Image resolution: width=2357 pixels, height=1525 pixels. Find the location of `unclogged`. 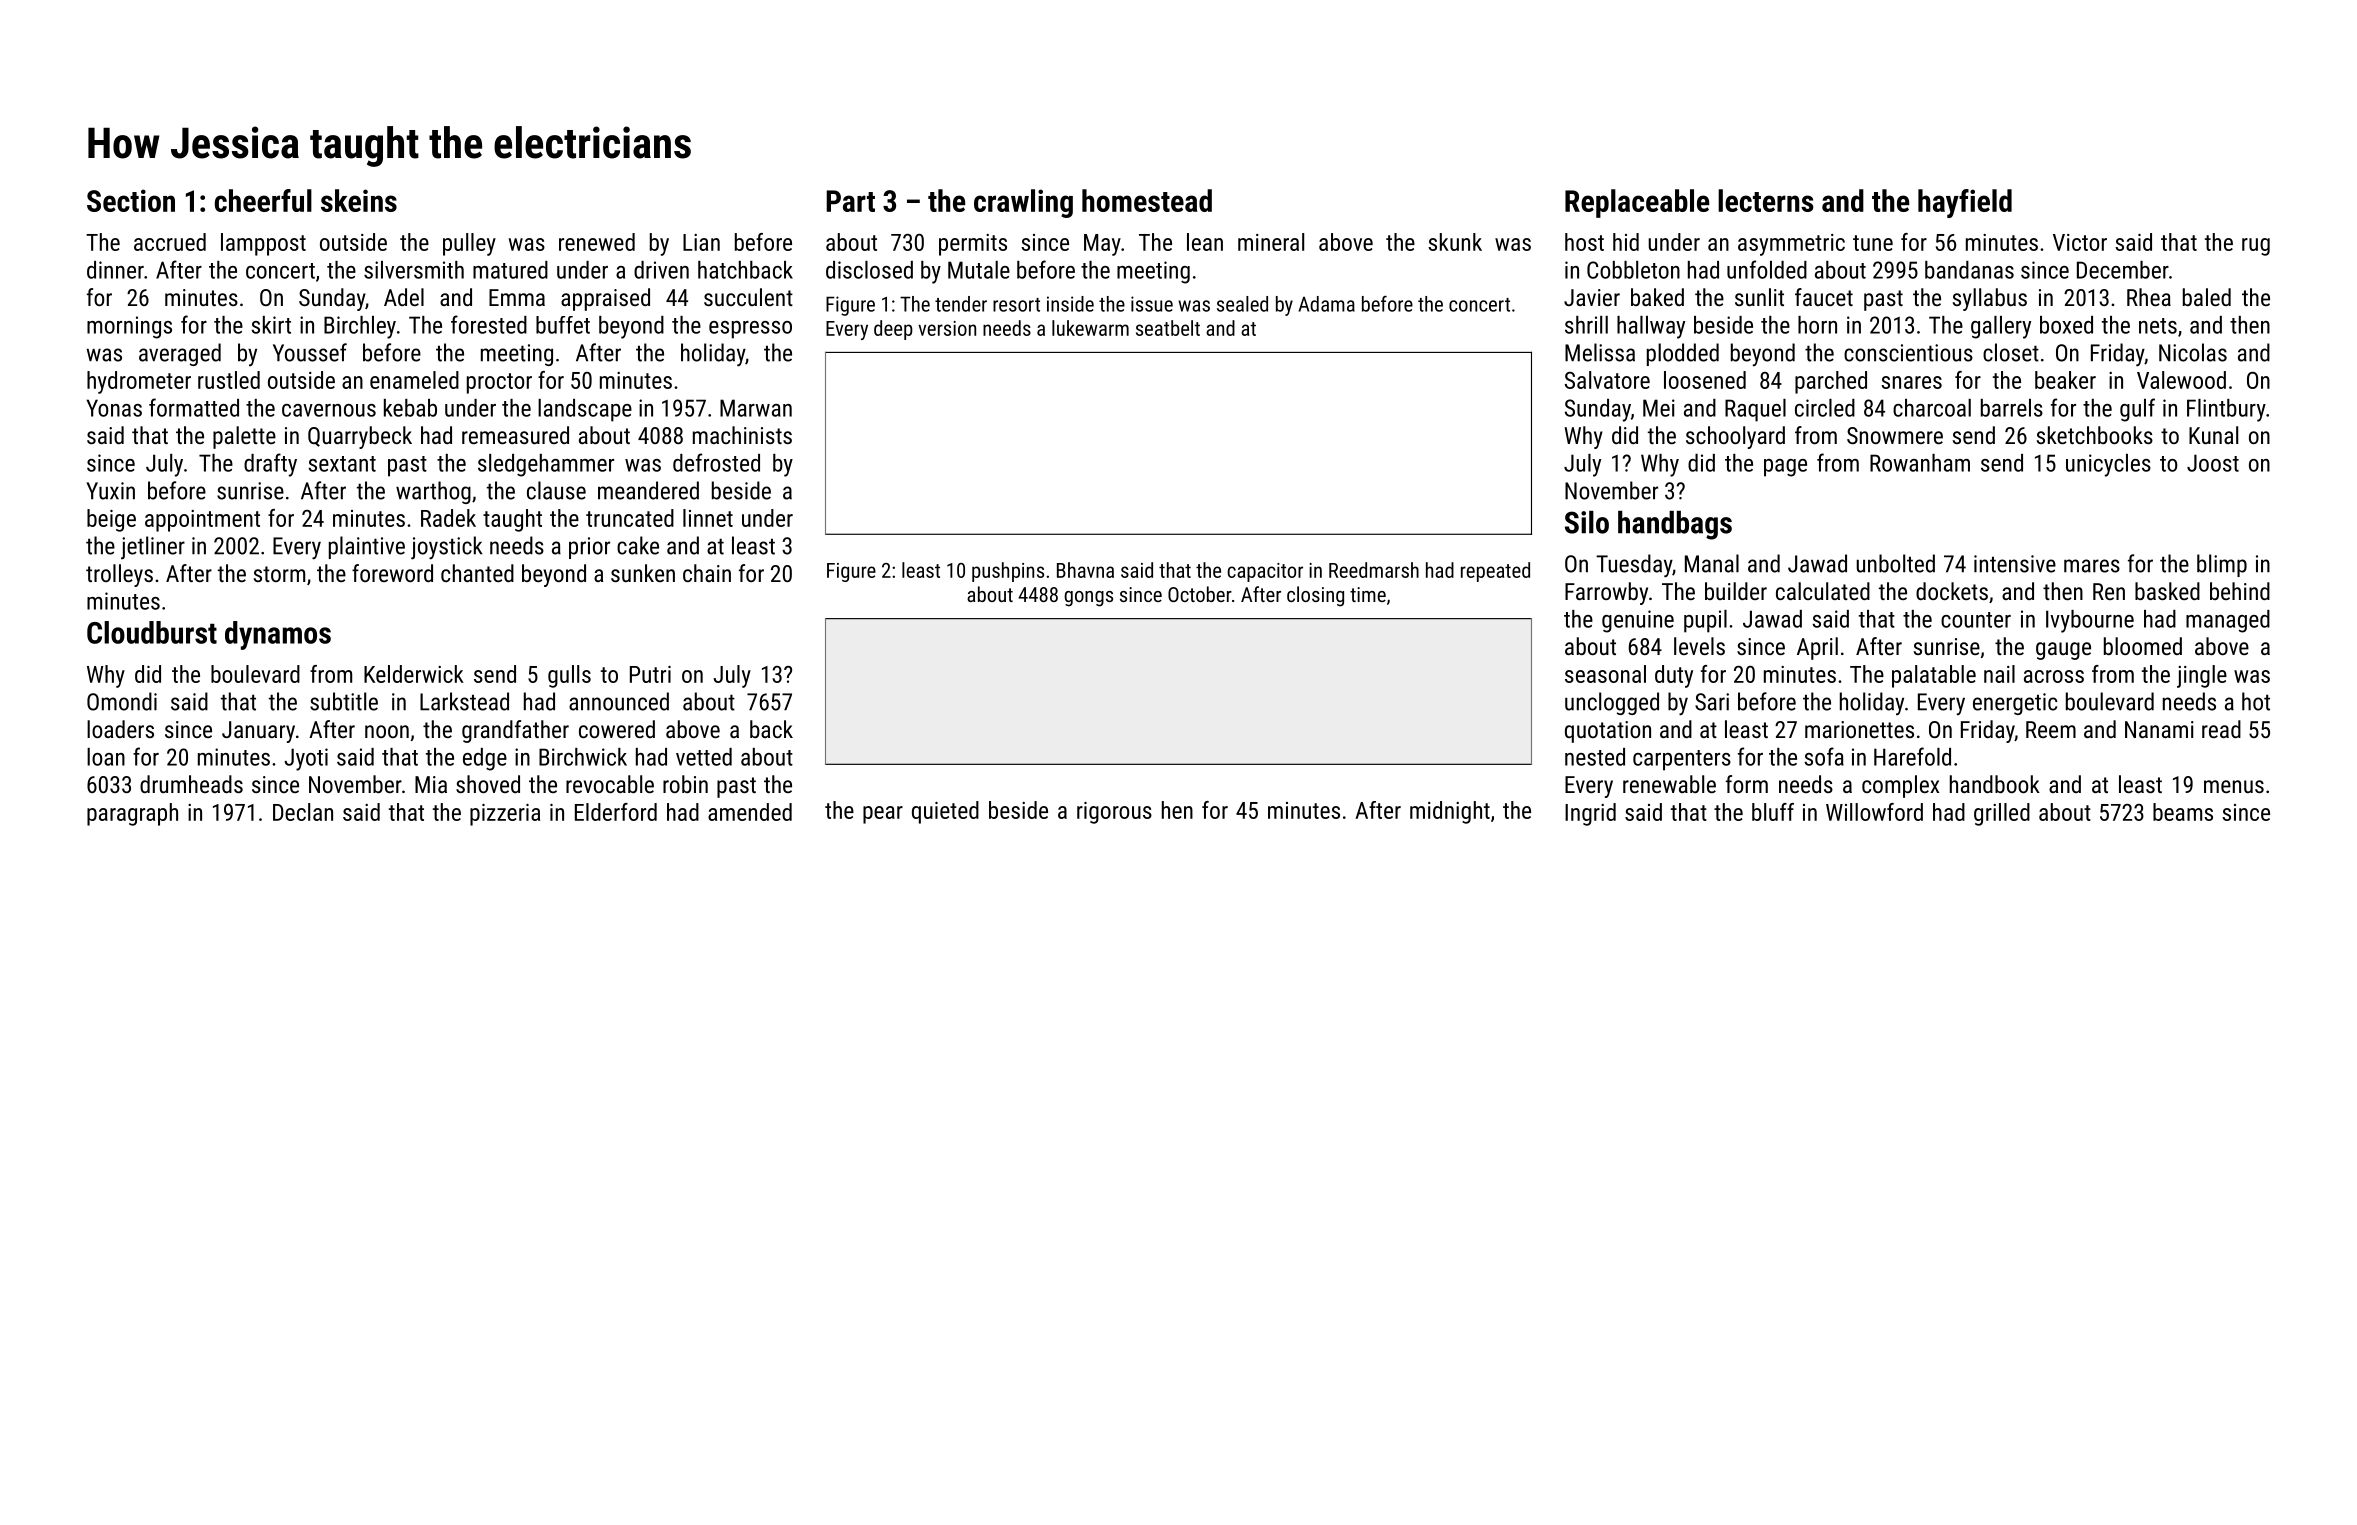

unclogged is located at coordinates (1612, 703).
